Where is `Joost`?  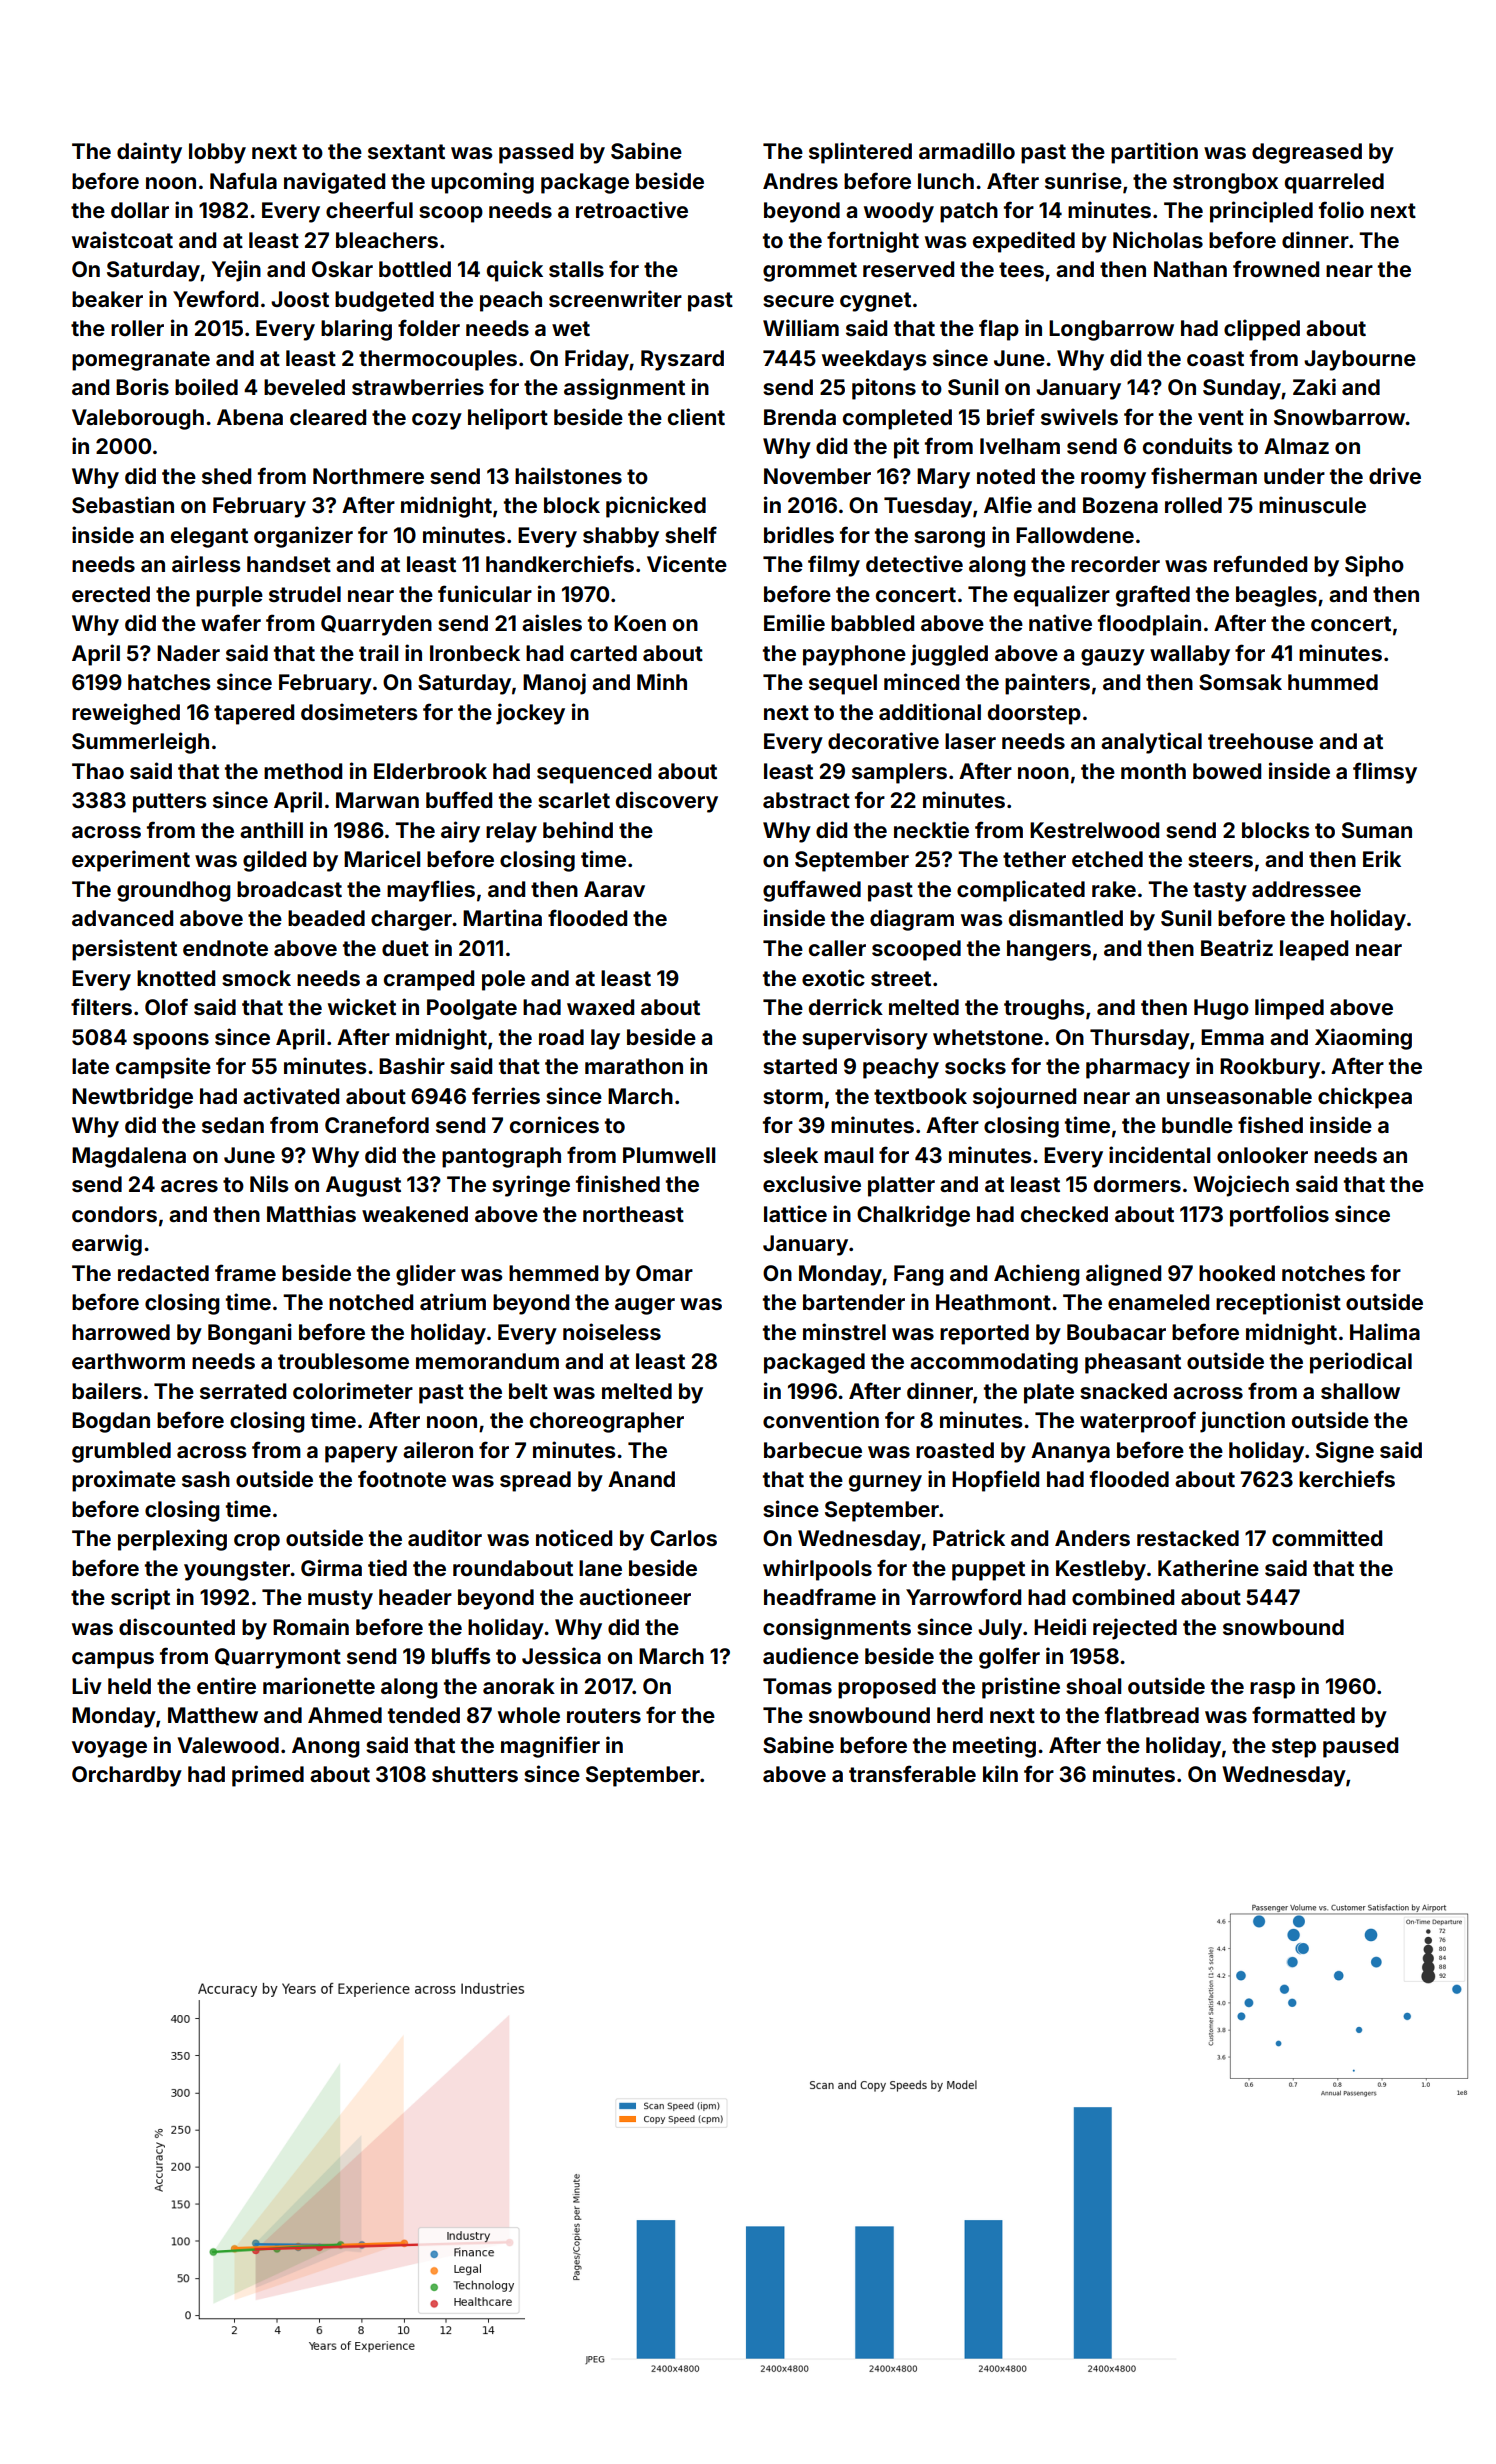
Joost is located at coordinates (300, 299).
